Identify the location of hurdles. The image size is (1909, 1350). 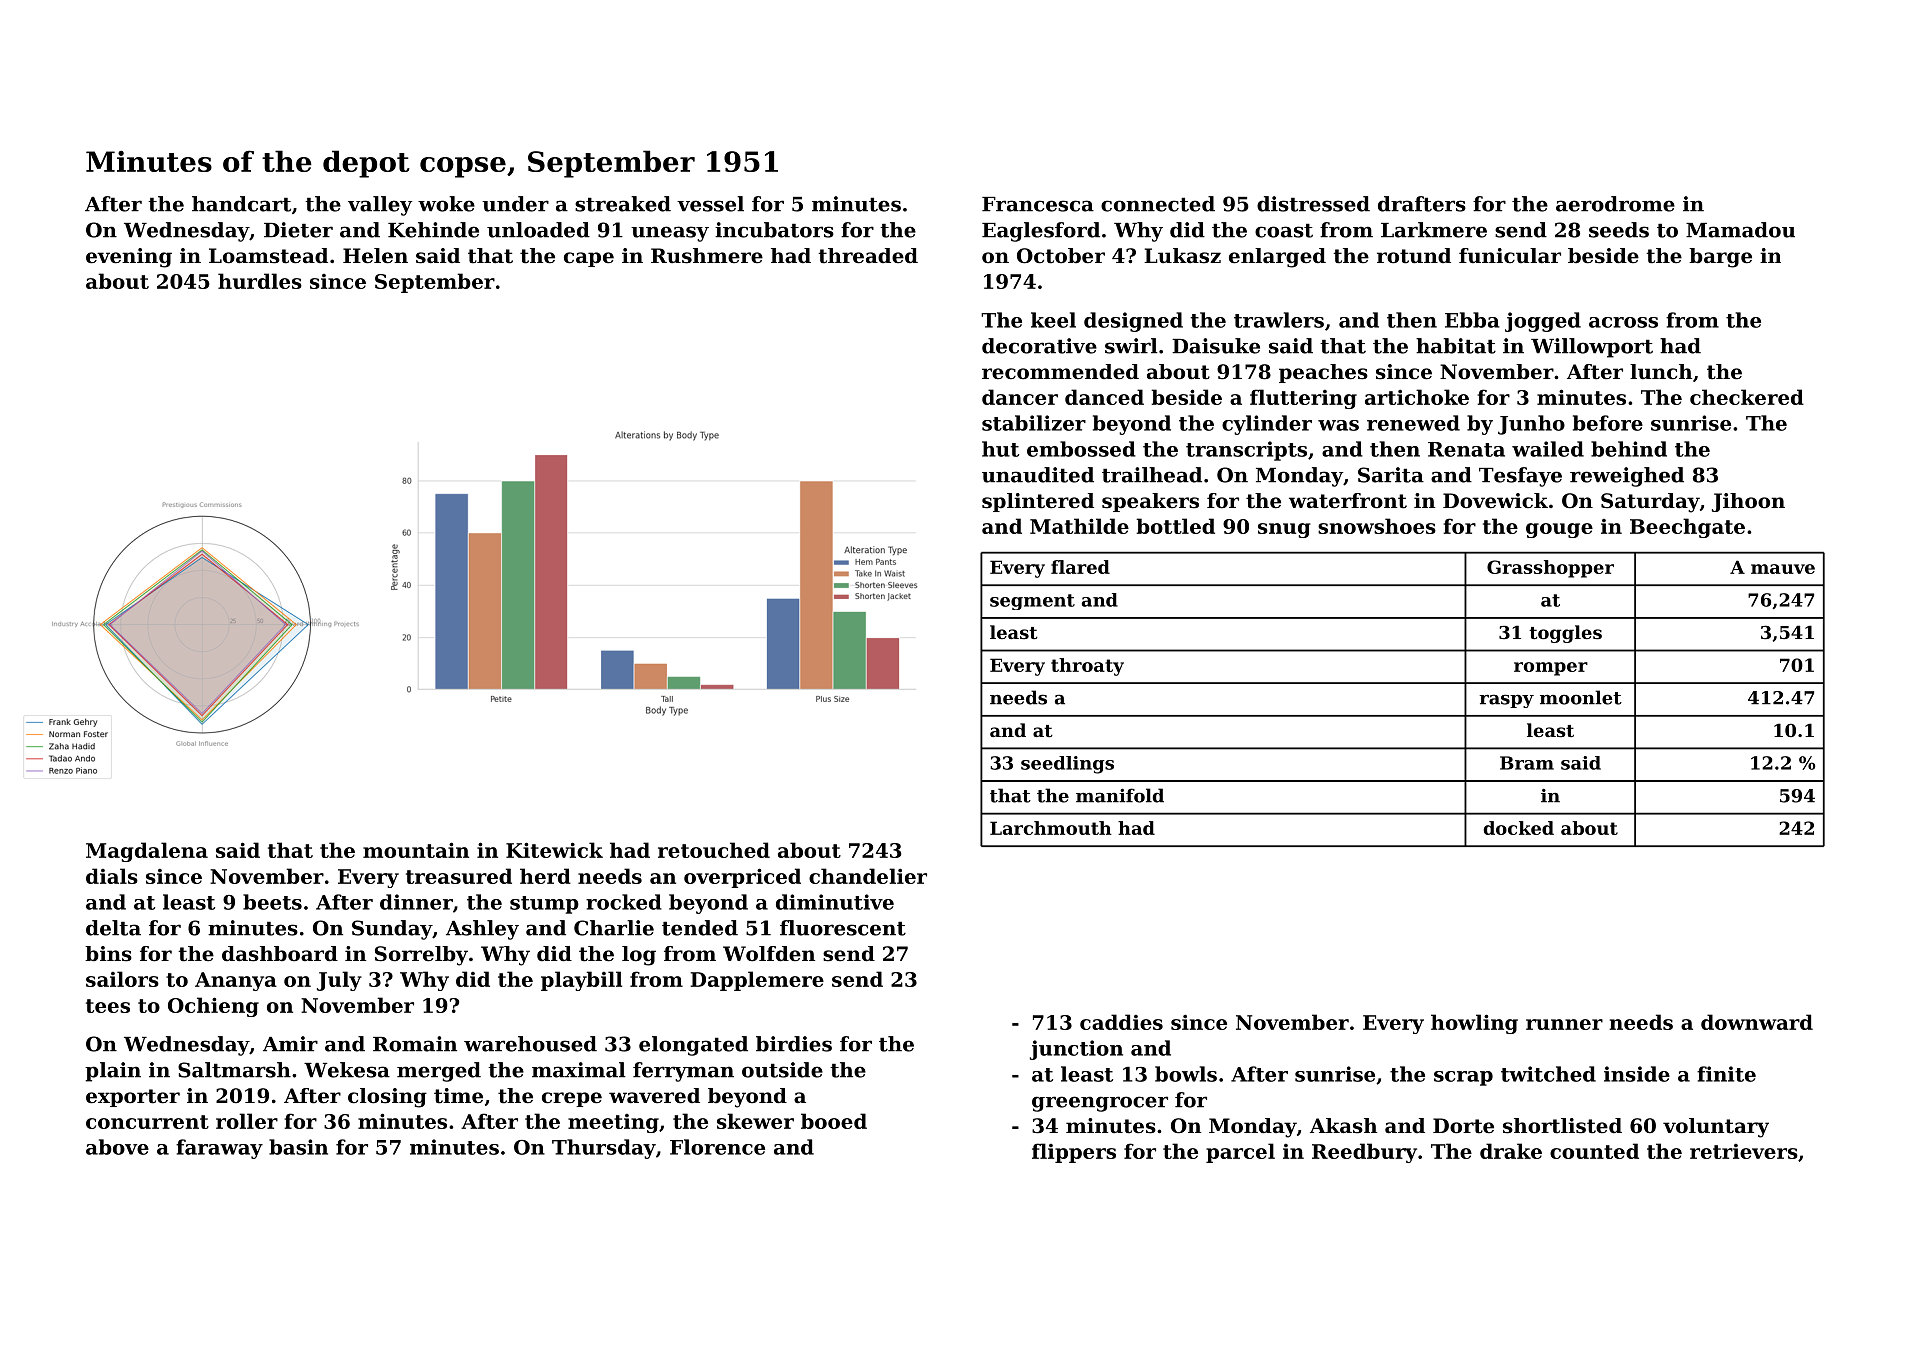
(260, 281).
